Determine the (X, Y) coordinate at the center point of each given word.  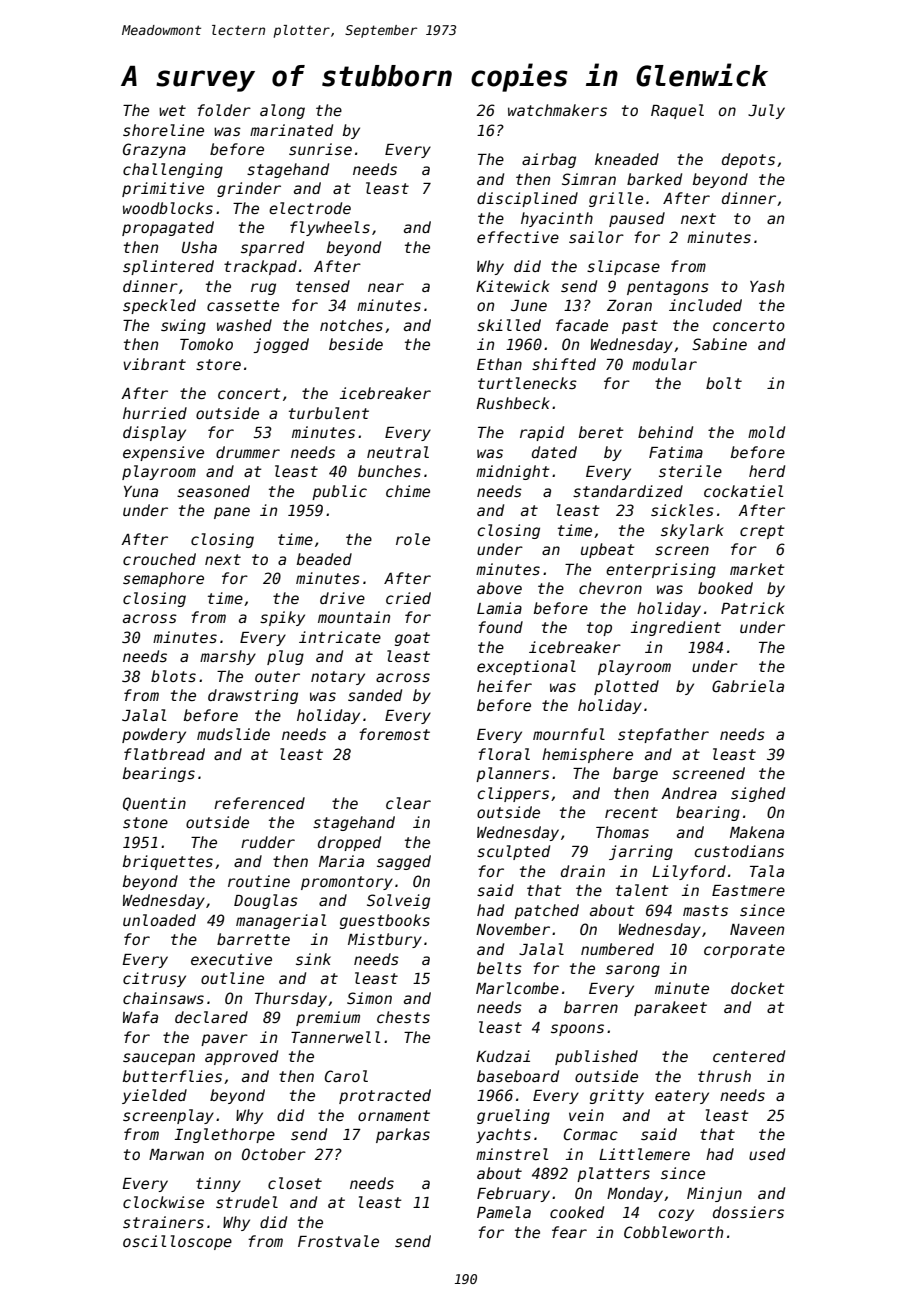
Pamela (504, 1212)
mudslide (233, 734)
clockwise (163, 1202)
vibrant (154, 364)
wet (172, 110)
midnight (513, 472)
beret (601, 432)
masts (705, 910)
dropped (349, 843)
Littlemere (644, 1154)
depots (748, 160)
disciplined (527, 199)
